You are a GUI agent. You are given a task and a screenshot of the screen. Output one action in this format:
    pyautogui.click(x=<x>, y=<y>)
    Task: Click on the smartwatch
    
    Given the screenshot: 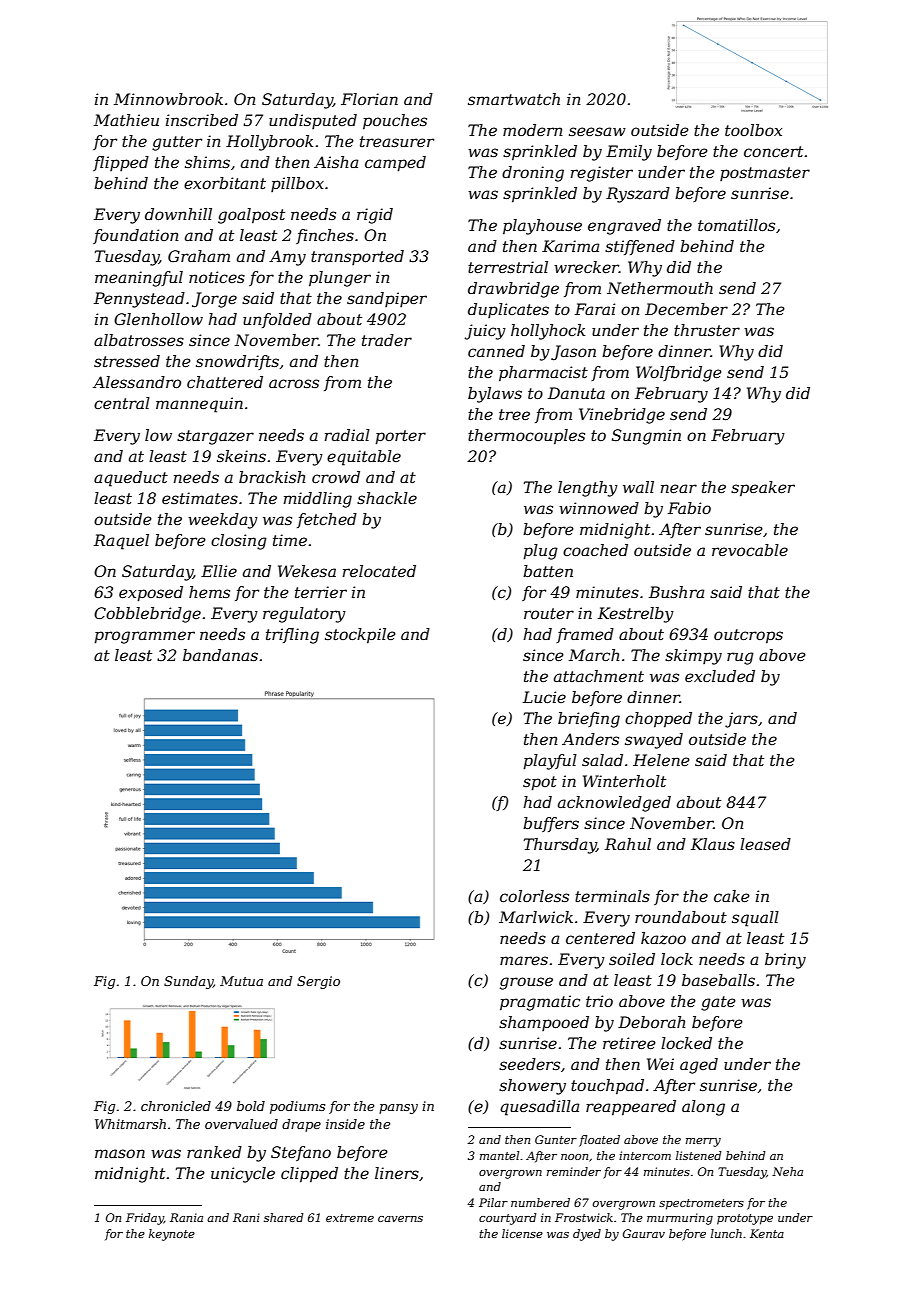 What is the action you would take?
    pyautogui.click(x=514, y=99)
